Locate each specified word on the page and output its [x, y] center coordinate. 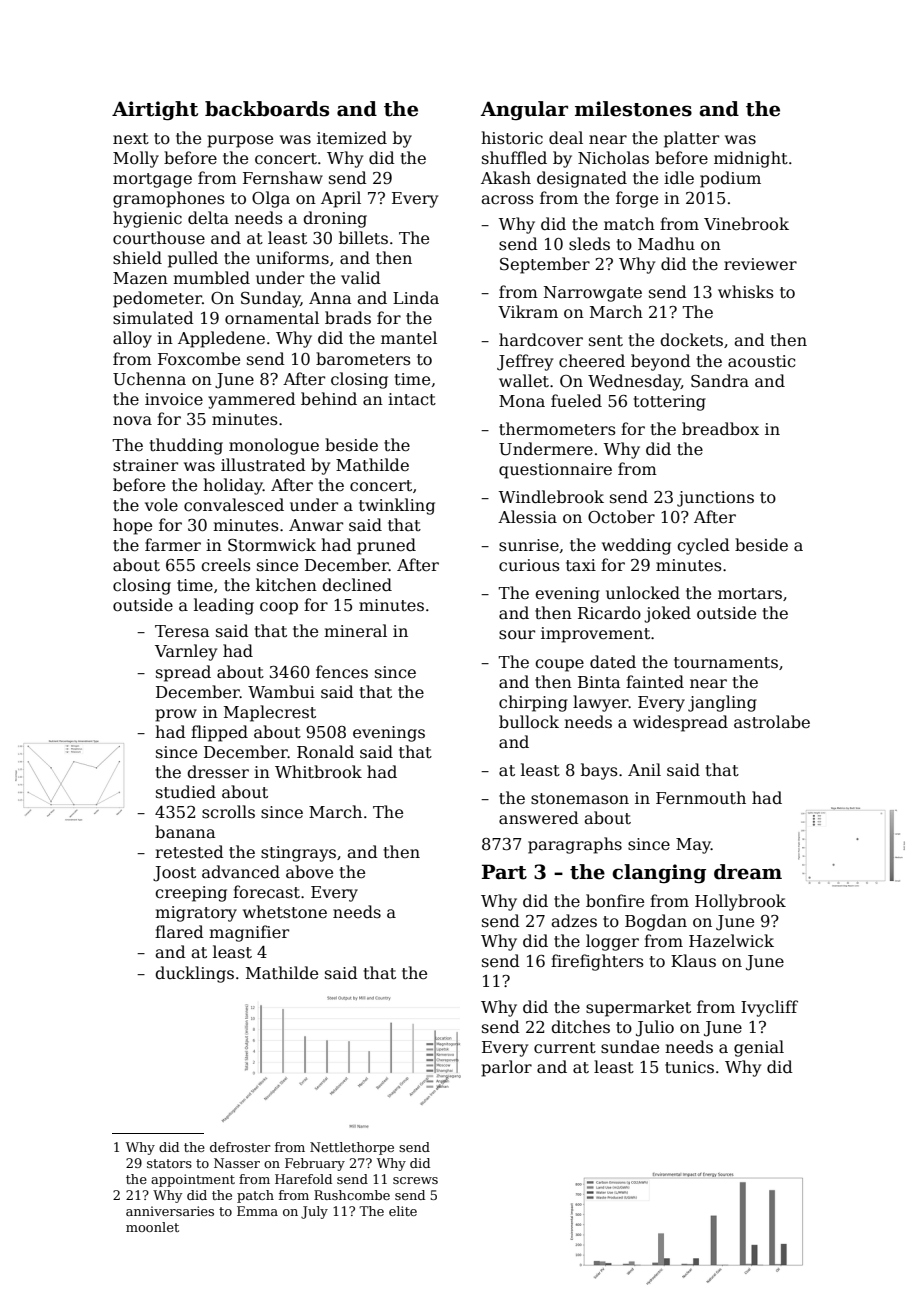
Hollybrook [740, 902]
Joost [174, 874]
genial [759, 1048]
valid [361, 277]
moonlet [152, 1227]
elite [403, 1211]
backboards [267, 109]
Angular [524, 110]
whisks [746, 292]
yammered [252, 400]
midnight [751, 159]
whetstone [285, 912]
